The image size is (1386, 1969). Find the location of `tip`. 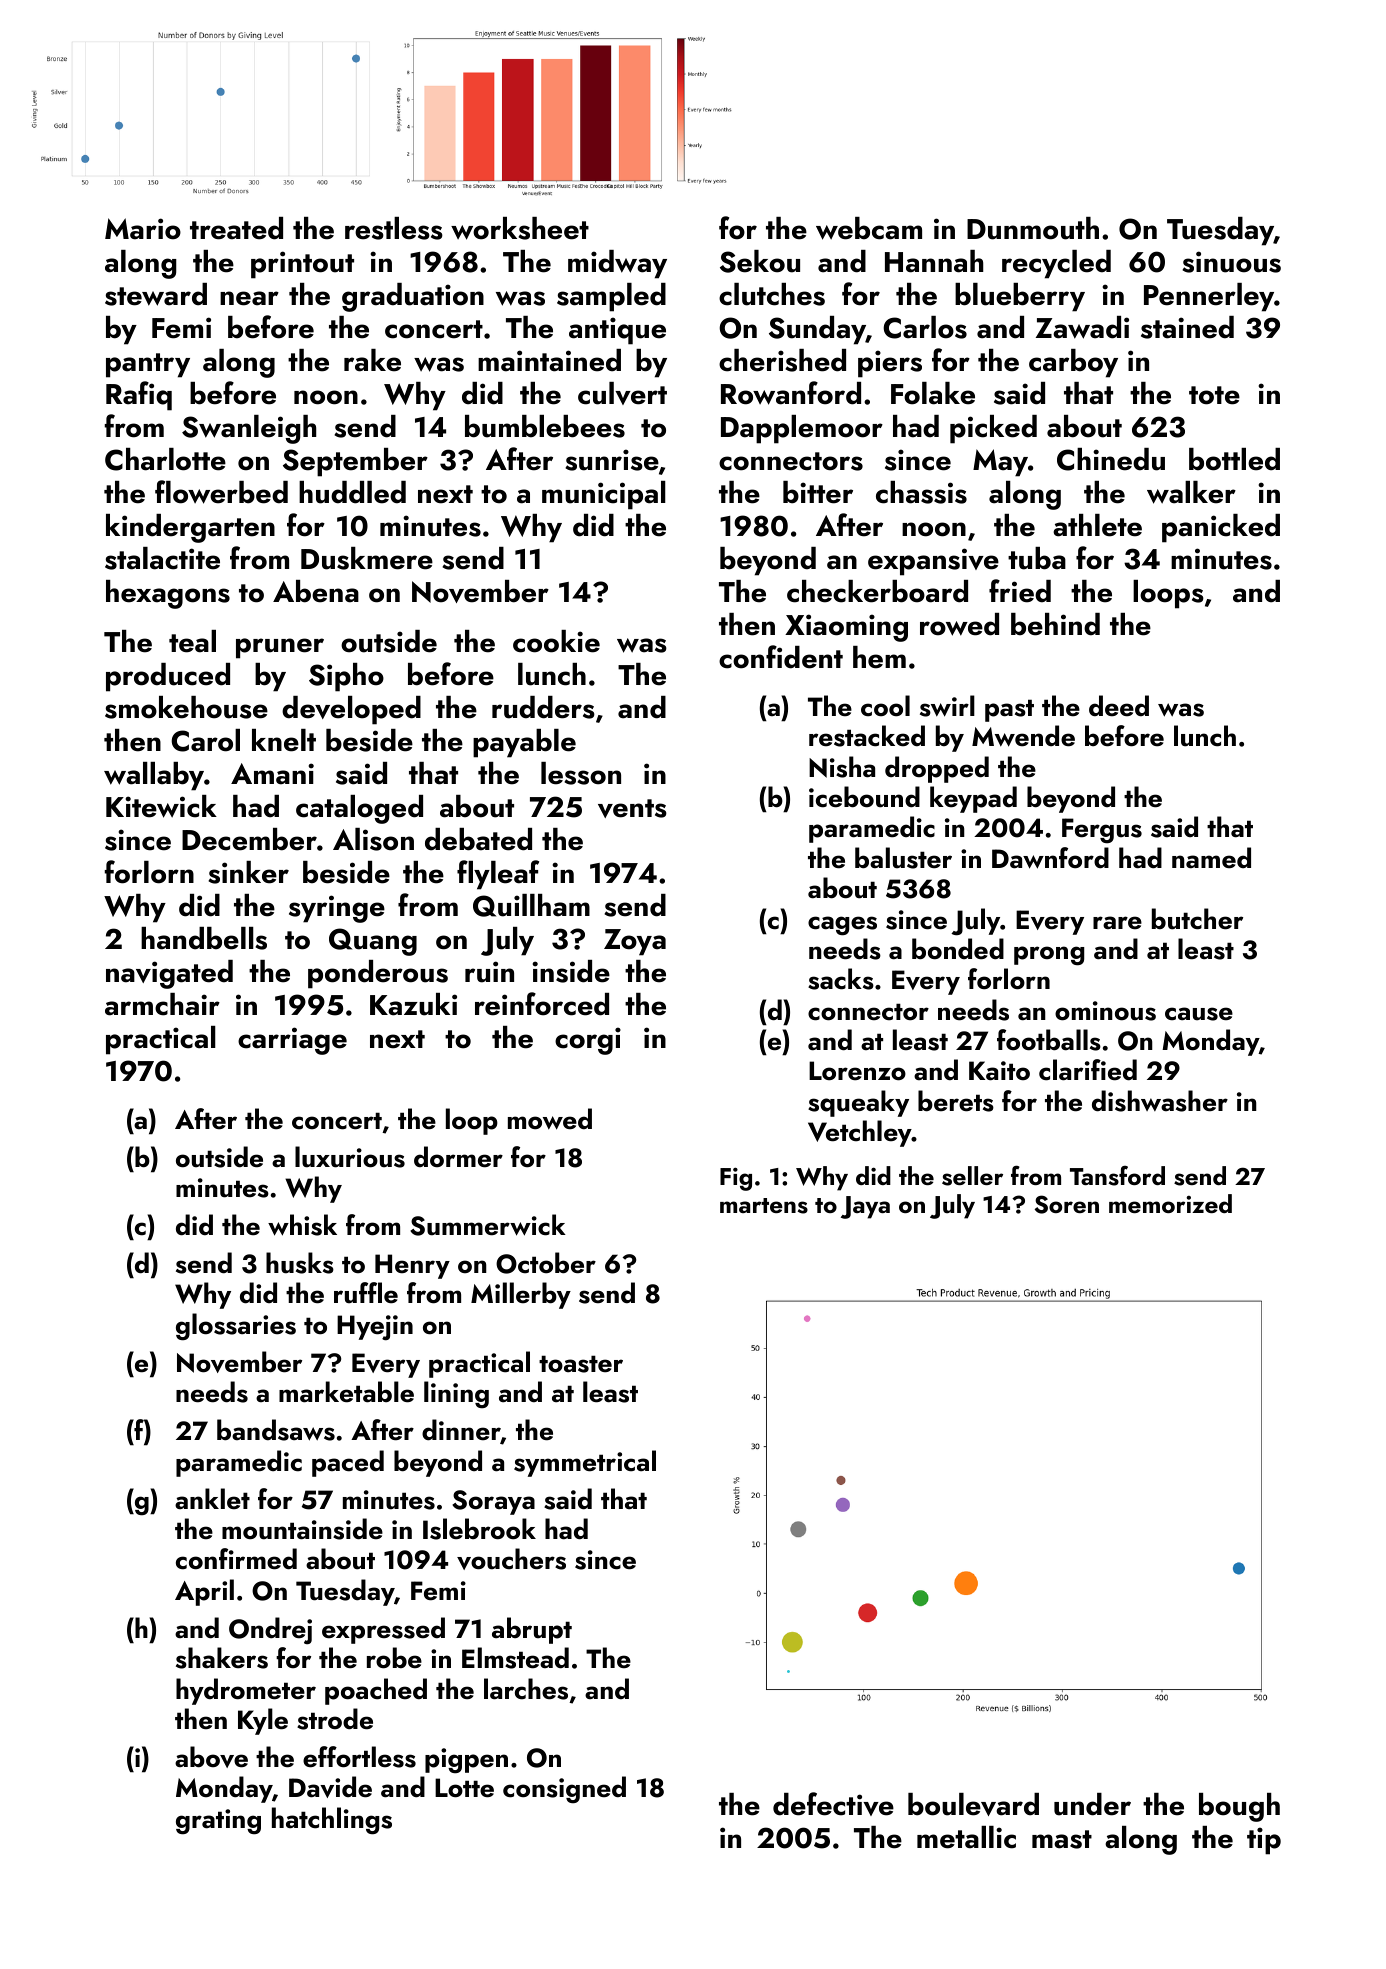

tip is located at coordinates (1264, 1841).
